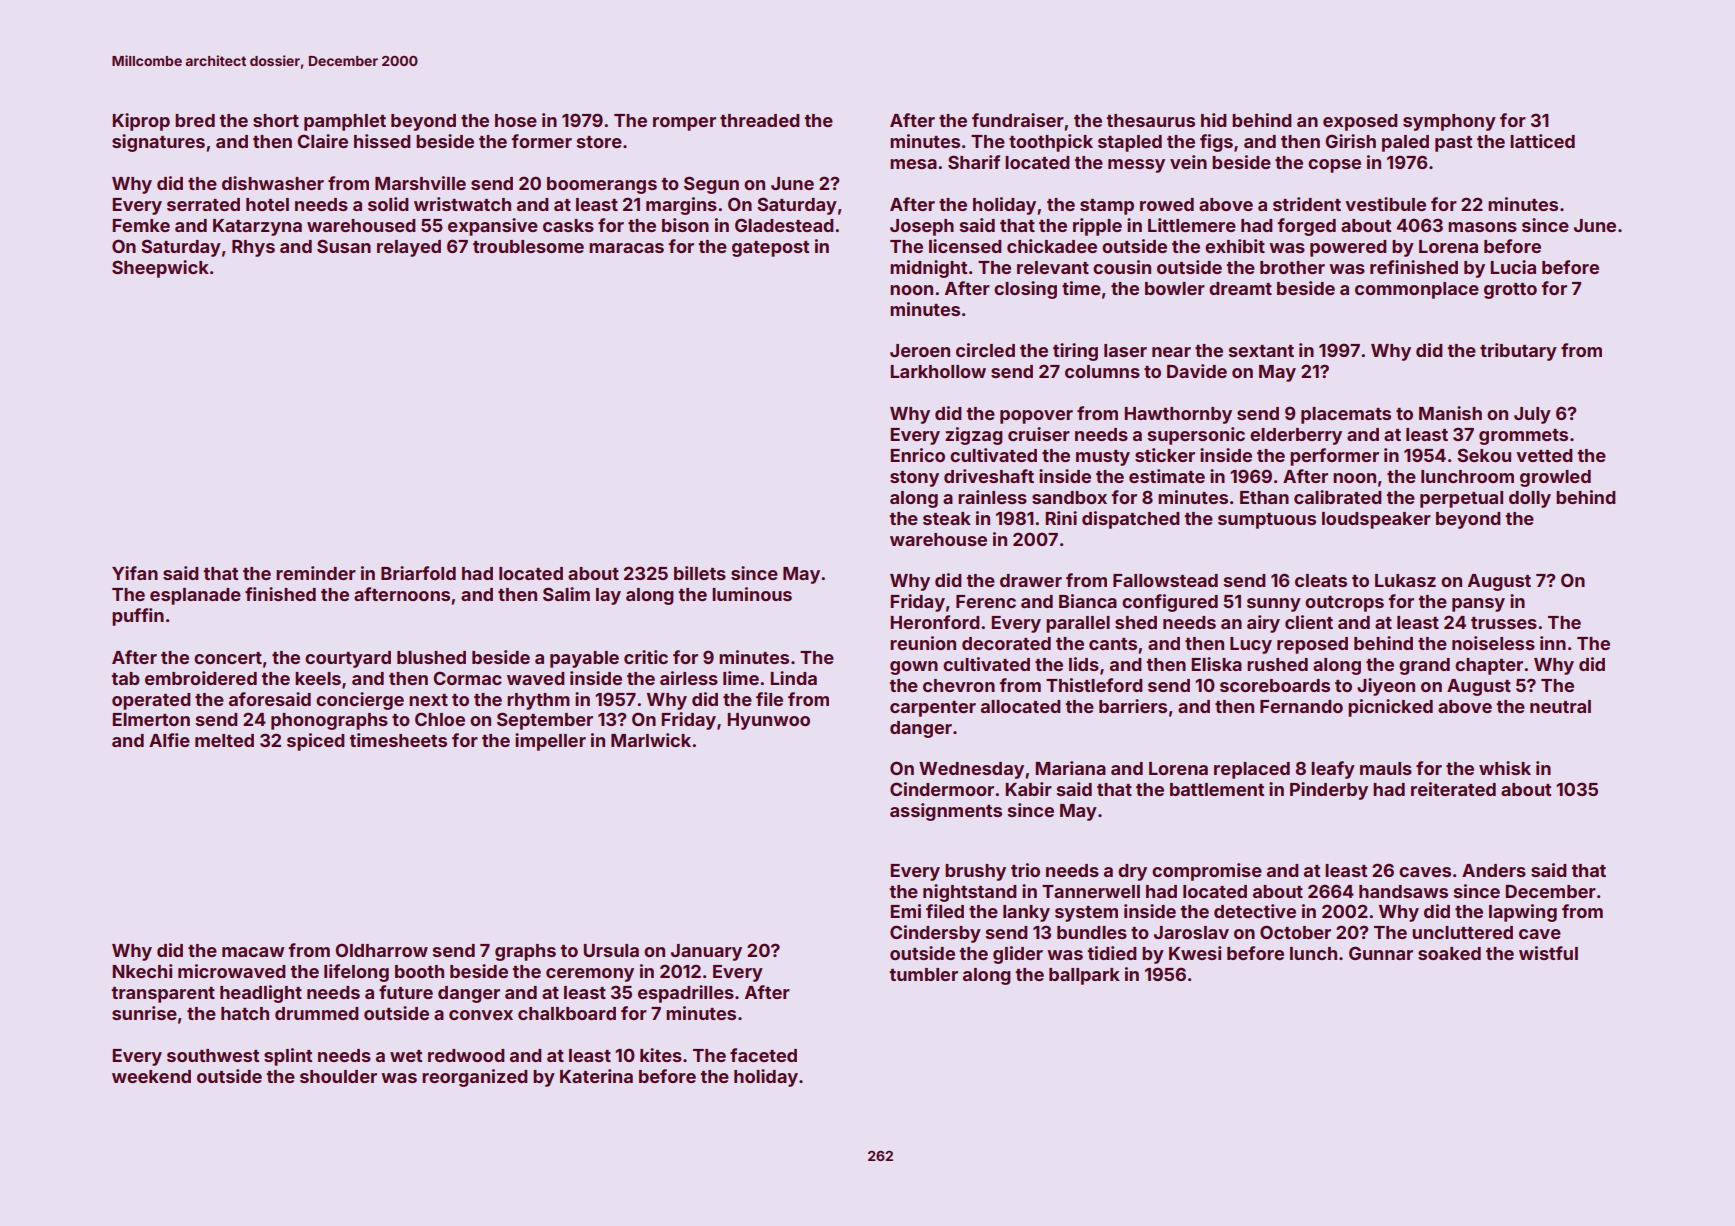 Image resolution: width=1735 pixels, height=1226 pixels. I want to click on billets, so click(700, 573).
